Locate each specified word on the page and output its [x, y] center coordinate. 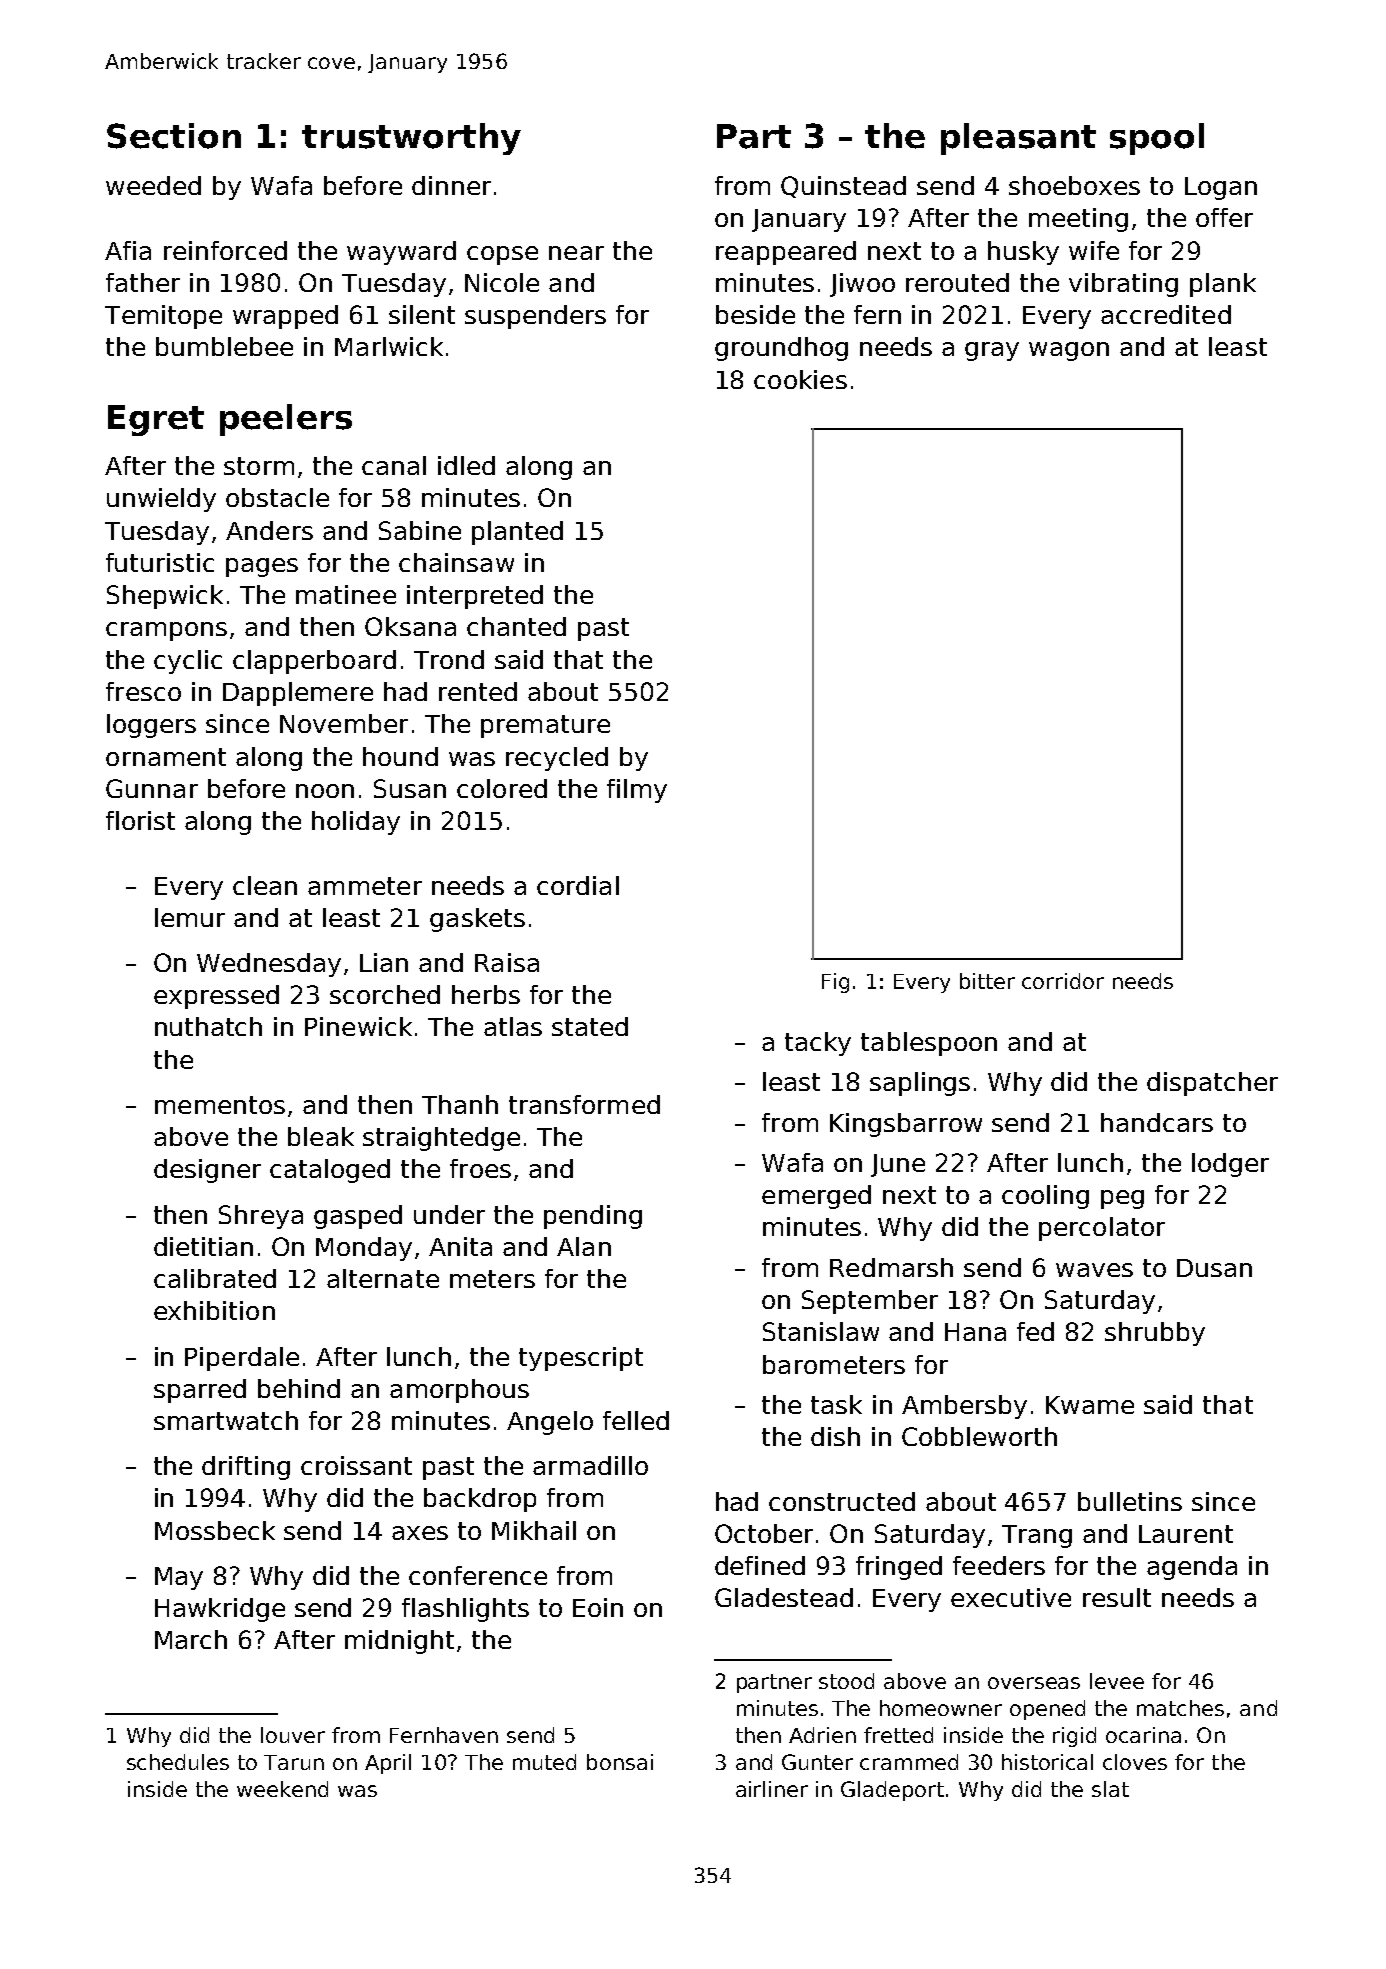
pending [593, 1217]
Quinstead [843, 187]
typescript [581, 1359]
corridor [1063, 981]
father [143, 282]
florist [140, 820]
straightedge [441, 1139]
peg [1122, 1199]
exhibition [214, 1310]
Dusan [1214, 1268]
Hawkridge [220, 1610]
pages [262, 567]
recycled [557, 759]
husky [1023, 253]
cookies [800, 379]
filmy [637, 791]
